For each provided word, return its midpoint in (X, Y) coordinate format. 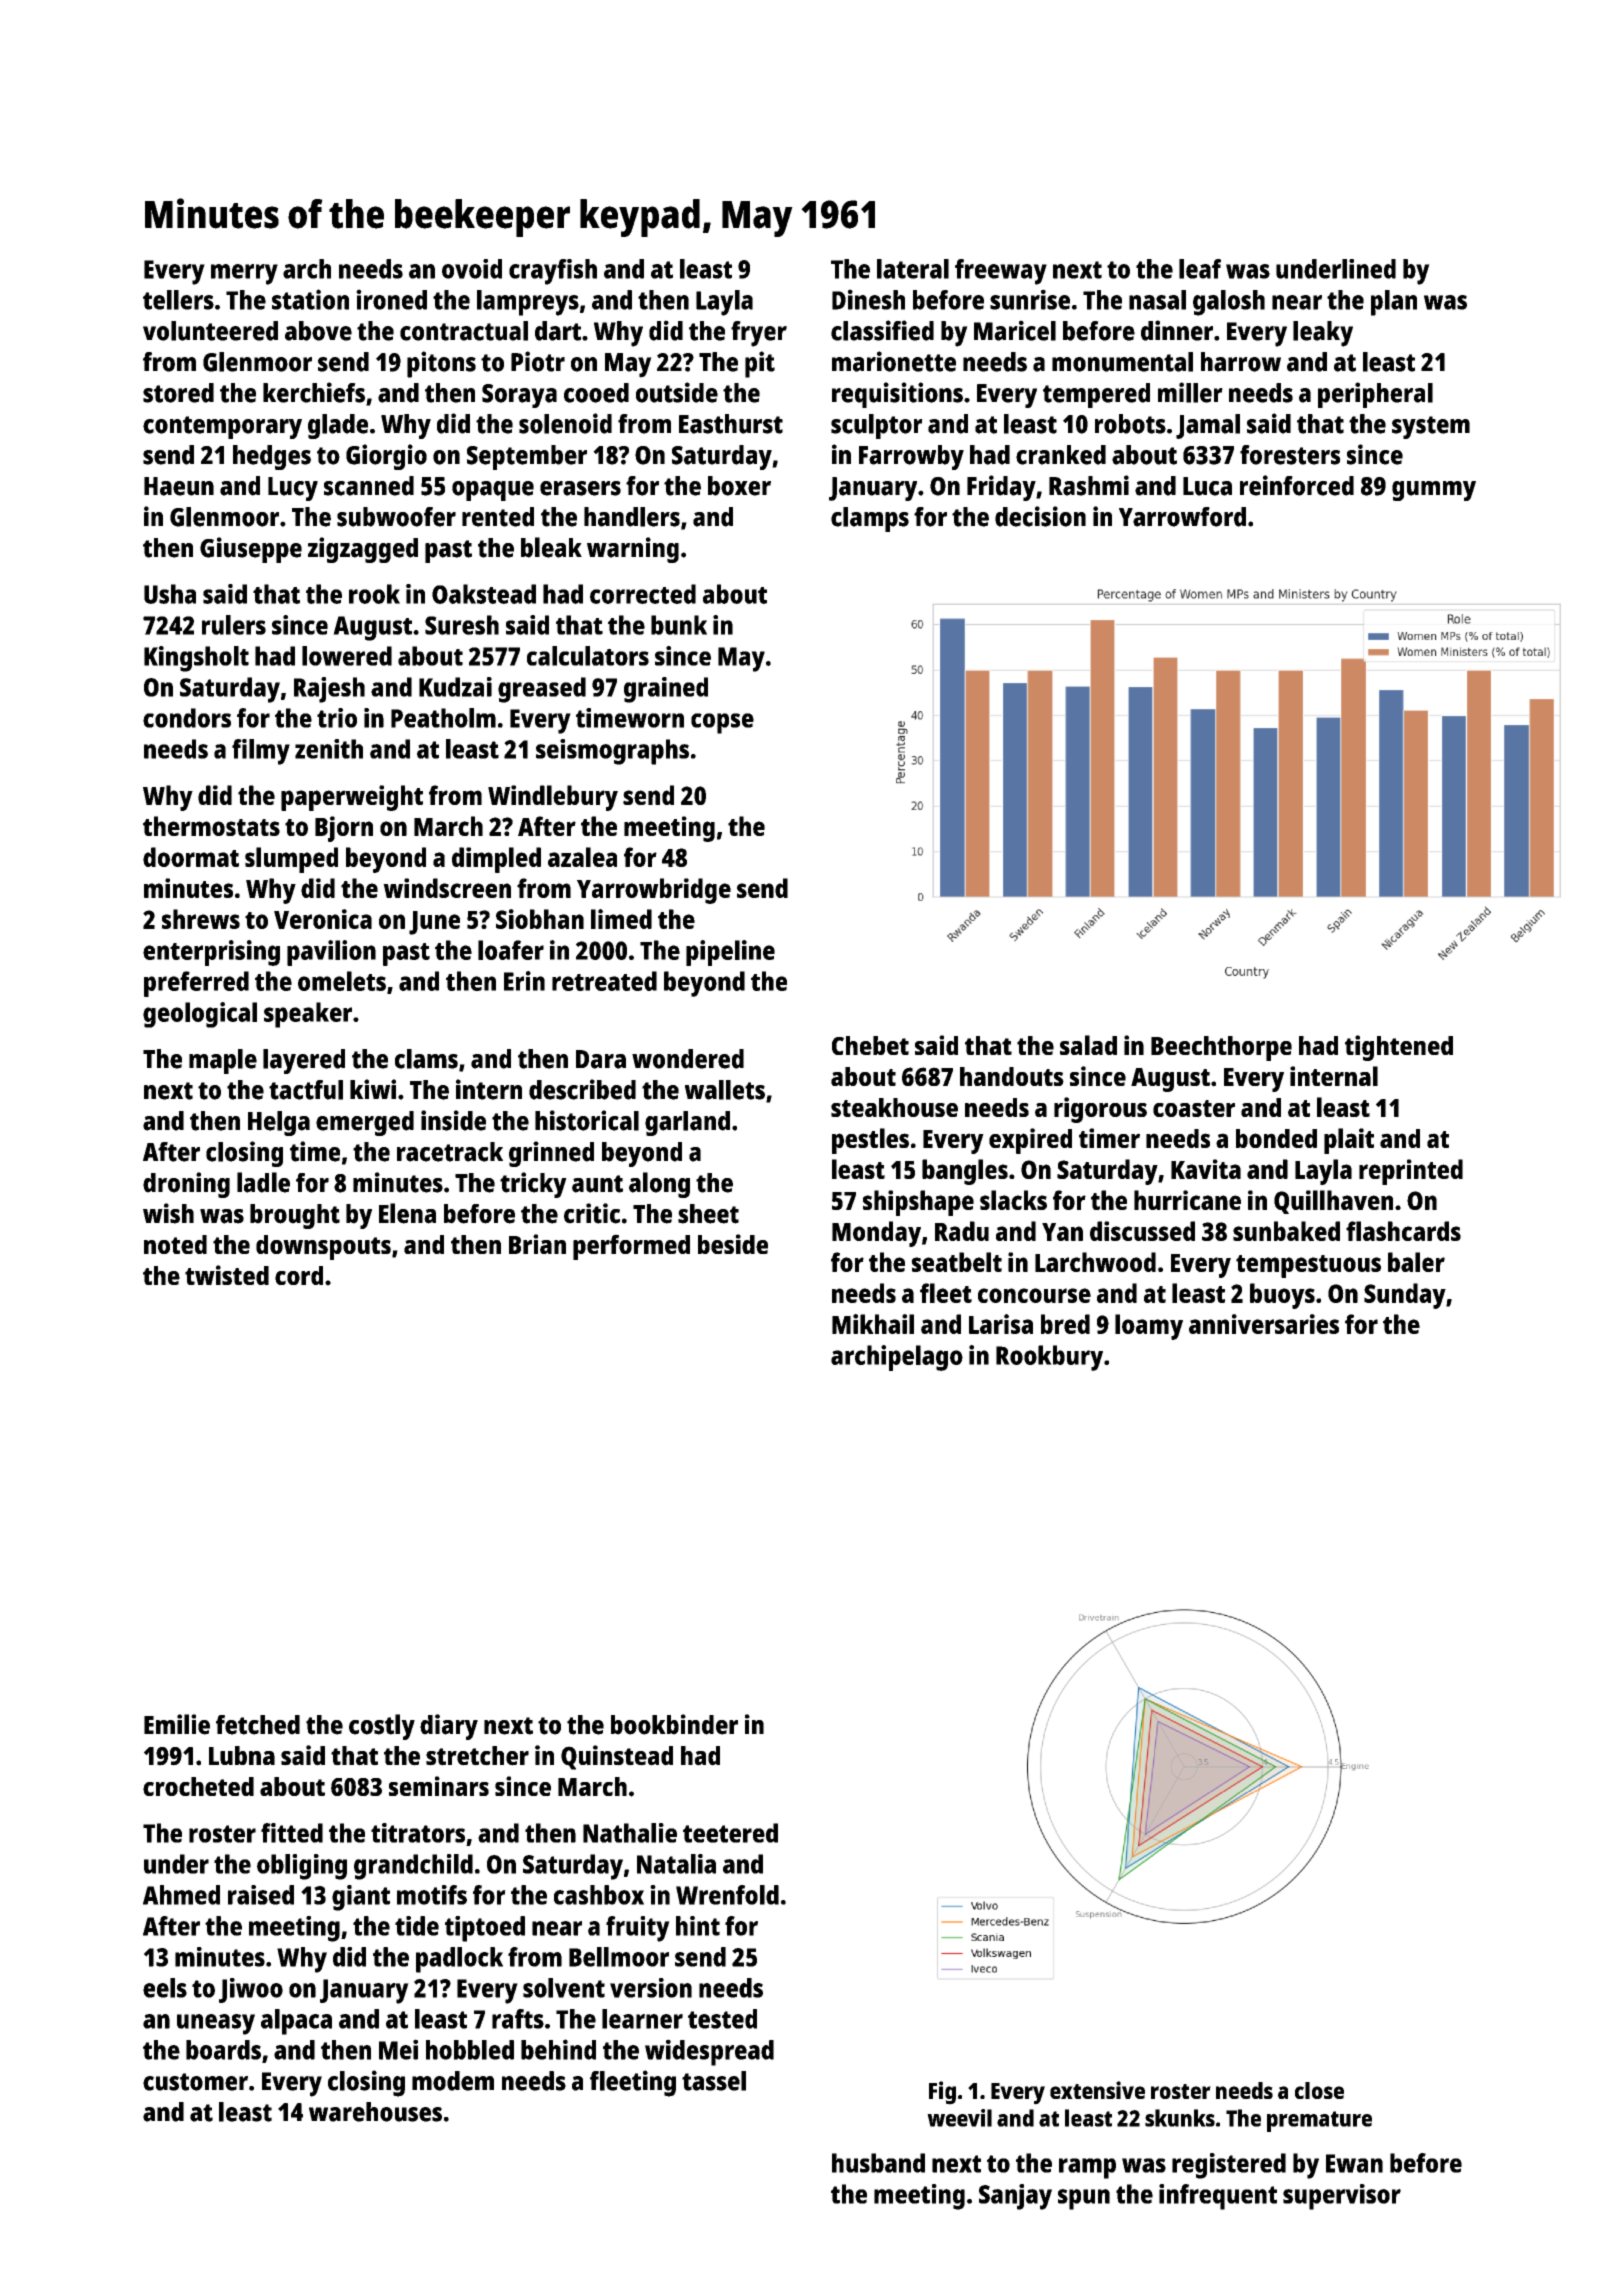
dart (558, 331)
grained (666, 690)
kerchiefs (314, 392)
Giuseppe (251, 550)
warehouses (375, 2112)
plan (1394, 303)
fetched (258, 1725)
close (1319, 2090)
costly (382, 1727)
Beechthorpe (1221, 1048)
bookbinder (674, 1724)
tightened (1399, 1048)
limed (621, 919)
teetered (730, 1833)
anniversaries (1264, 1324)
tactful (306, 1090)
